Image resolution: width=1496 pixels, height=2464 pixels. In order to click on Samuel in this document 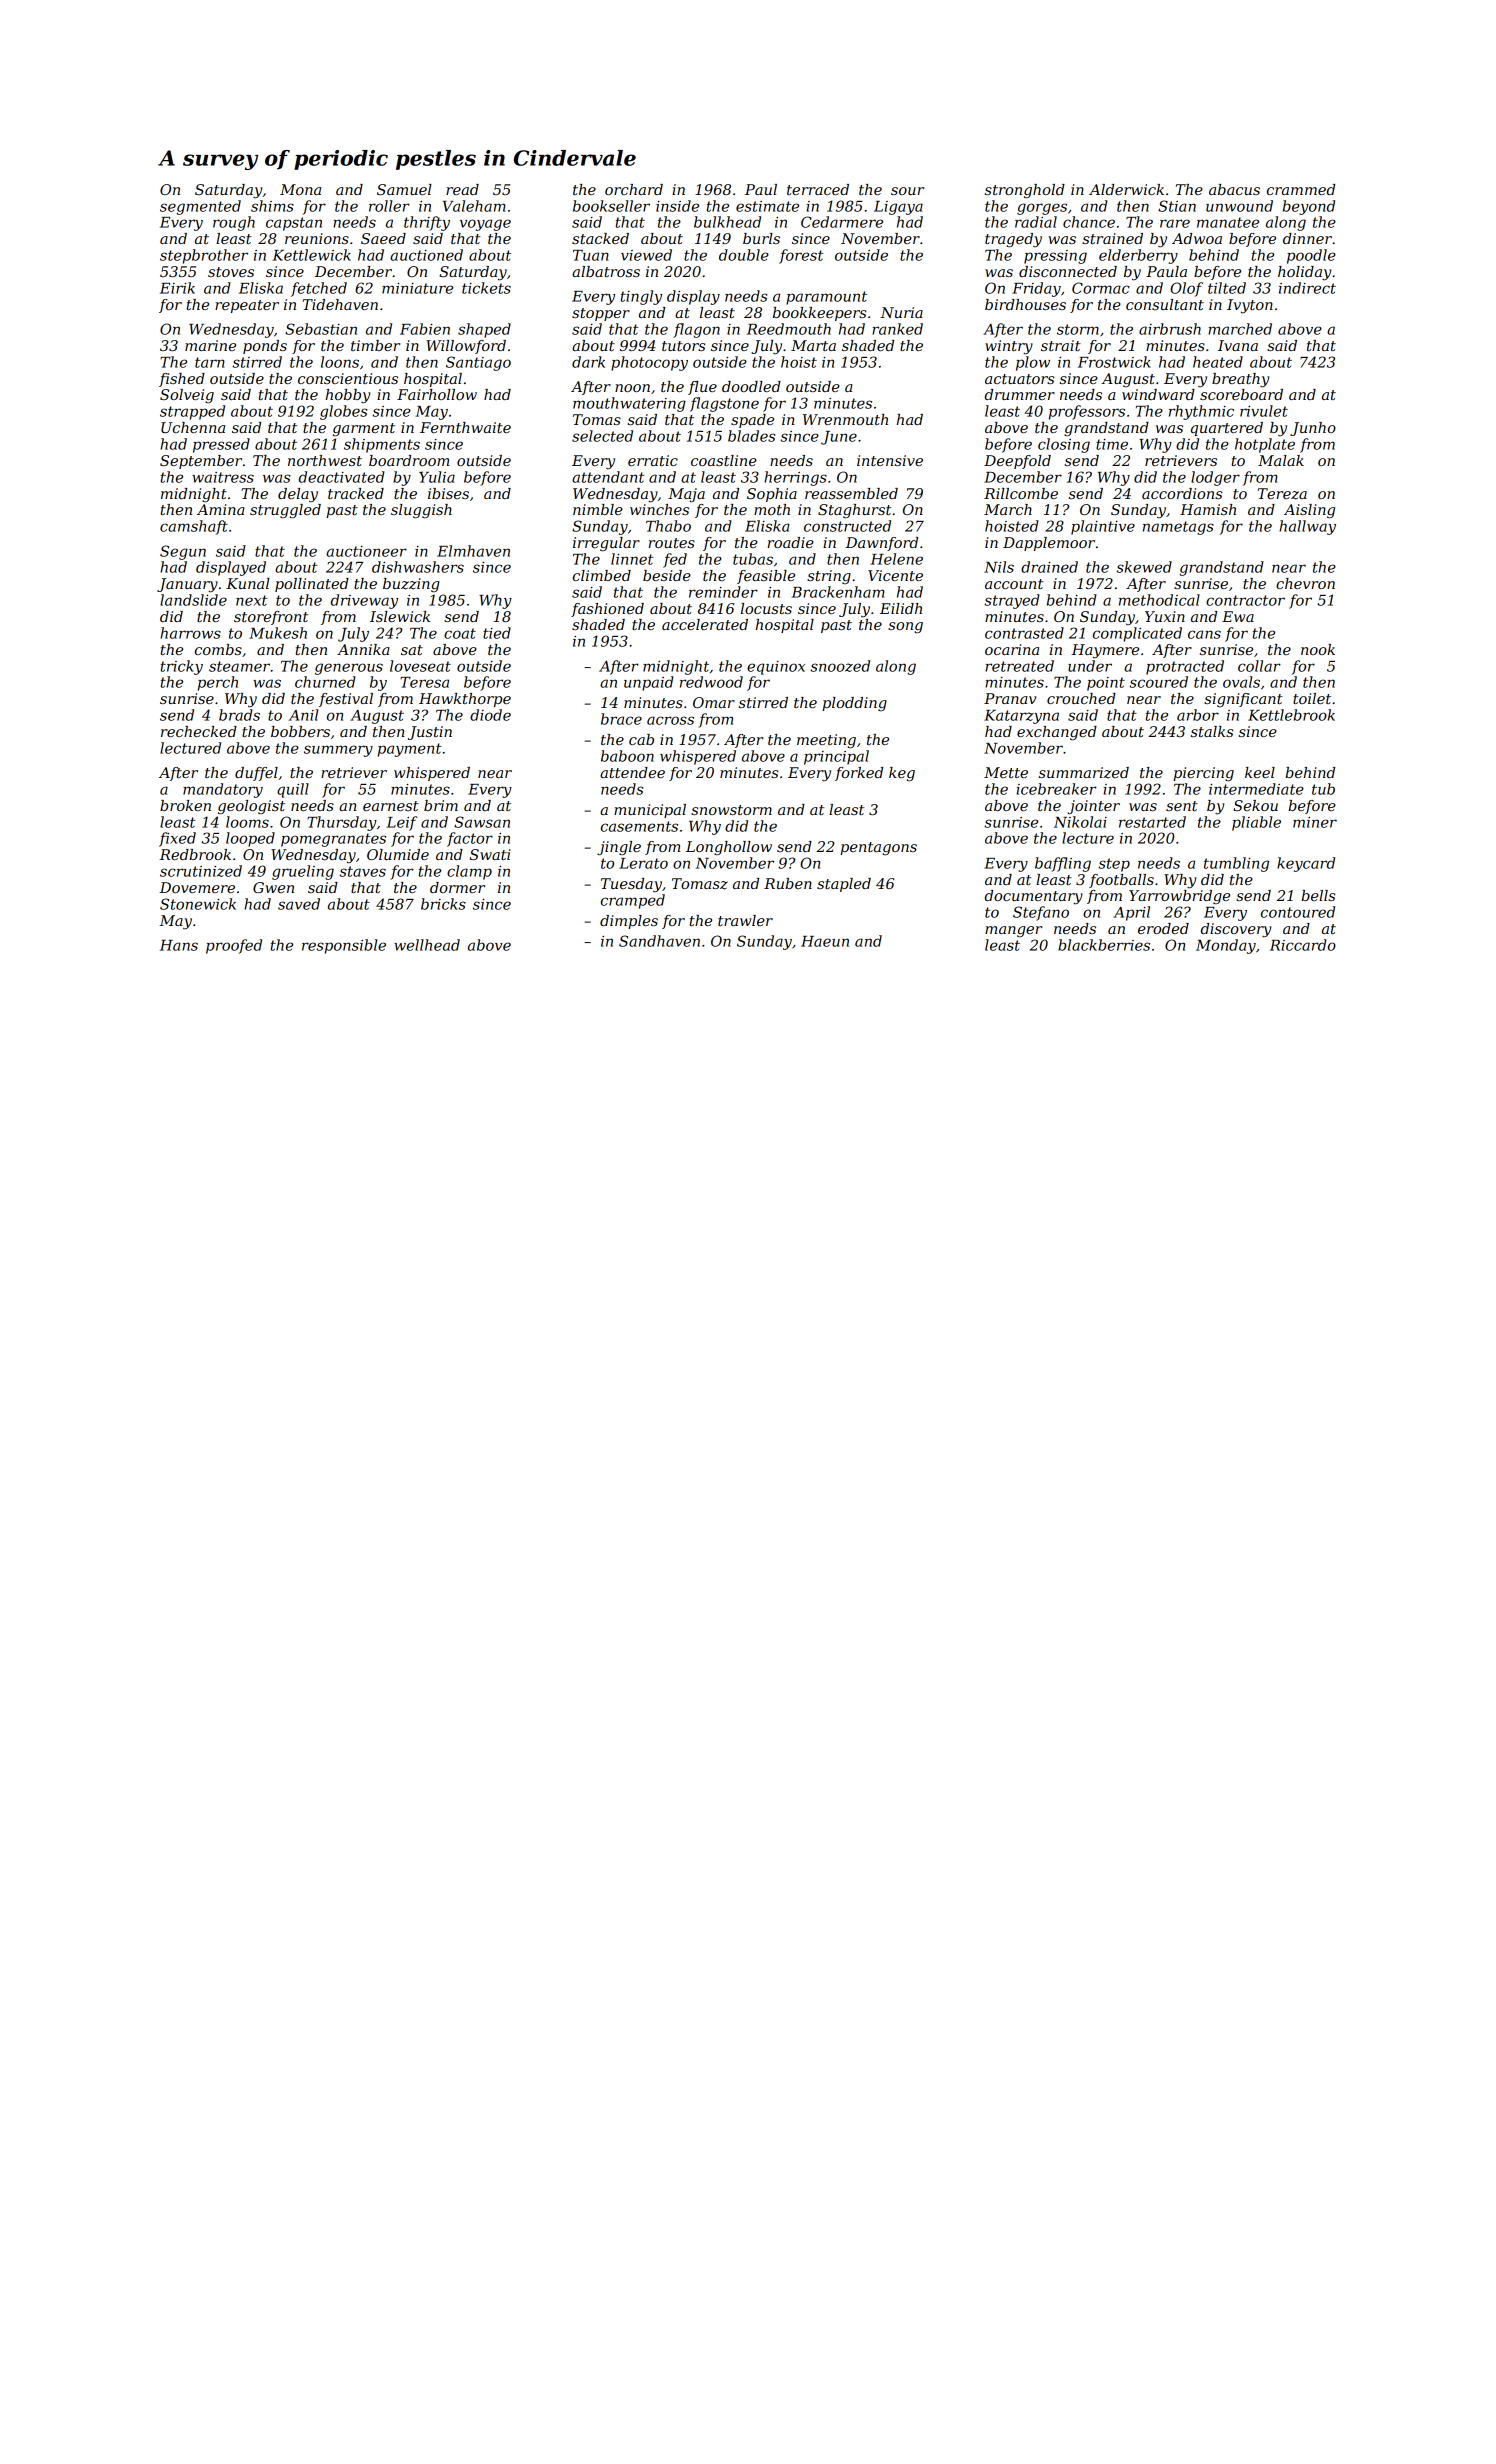, I will do `click(404, 189)`.
